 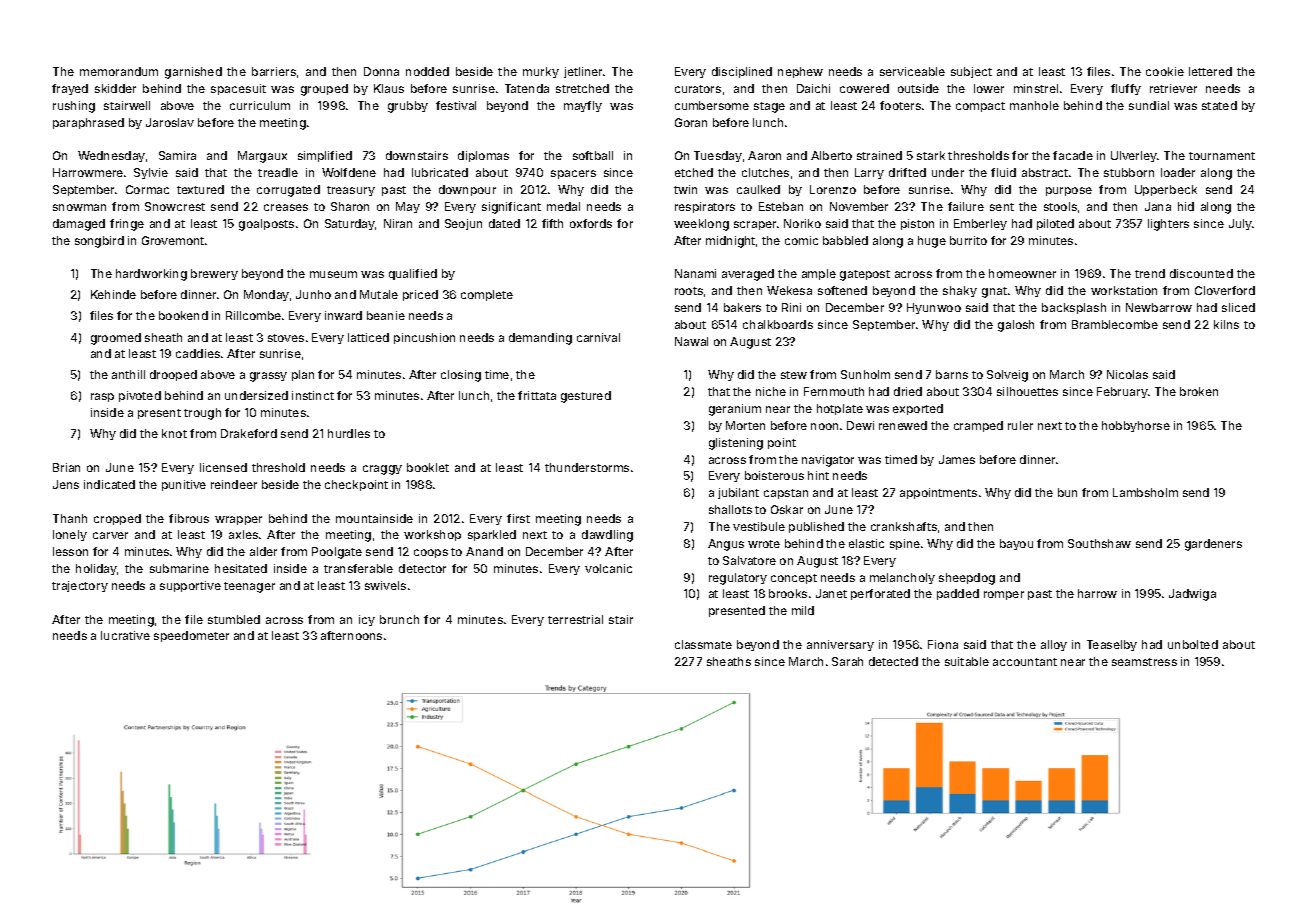 What do you see at coordinates (1124, 290) in the screenshot?
I see `workstation` at bounding box center [1124, 290].
